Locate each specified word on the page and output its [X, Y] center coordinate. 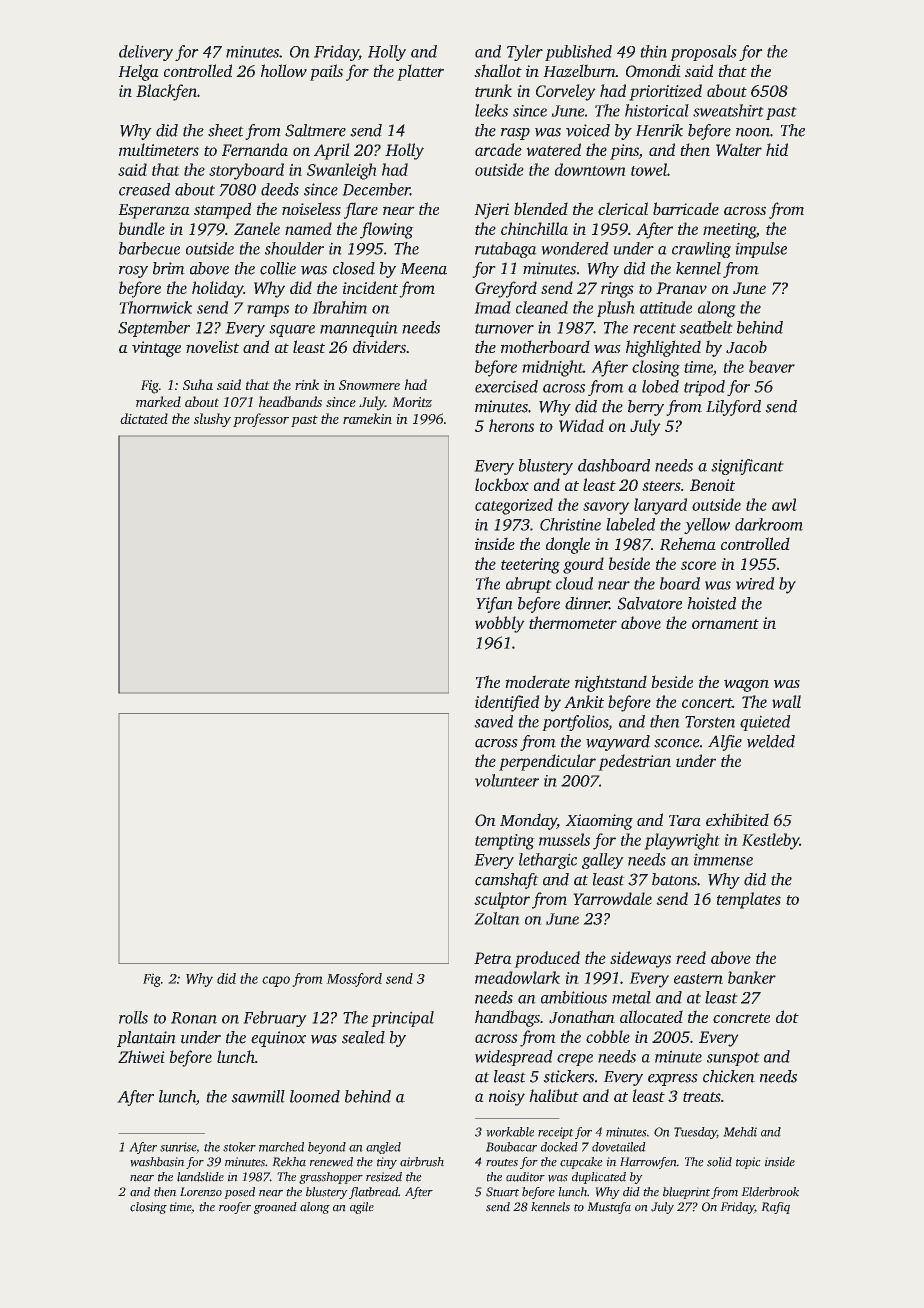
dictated [144, 418]
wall [786, 701]
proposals [703, 53]
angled [383, 1148]
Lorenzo [201, 1192]
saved [493, 721]
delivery [146, 53]
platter [420, 72]
